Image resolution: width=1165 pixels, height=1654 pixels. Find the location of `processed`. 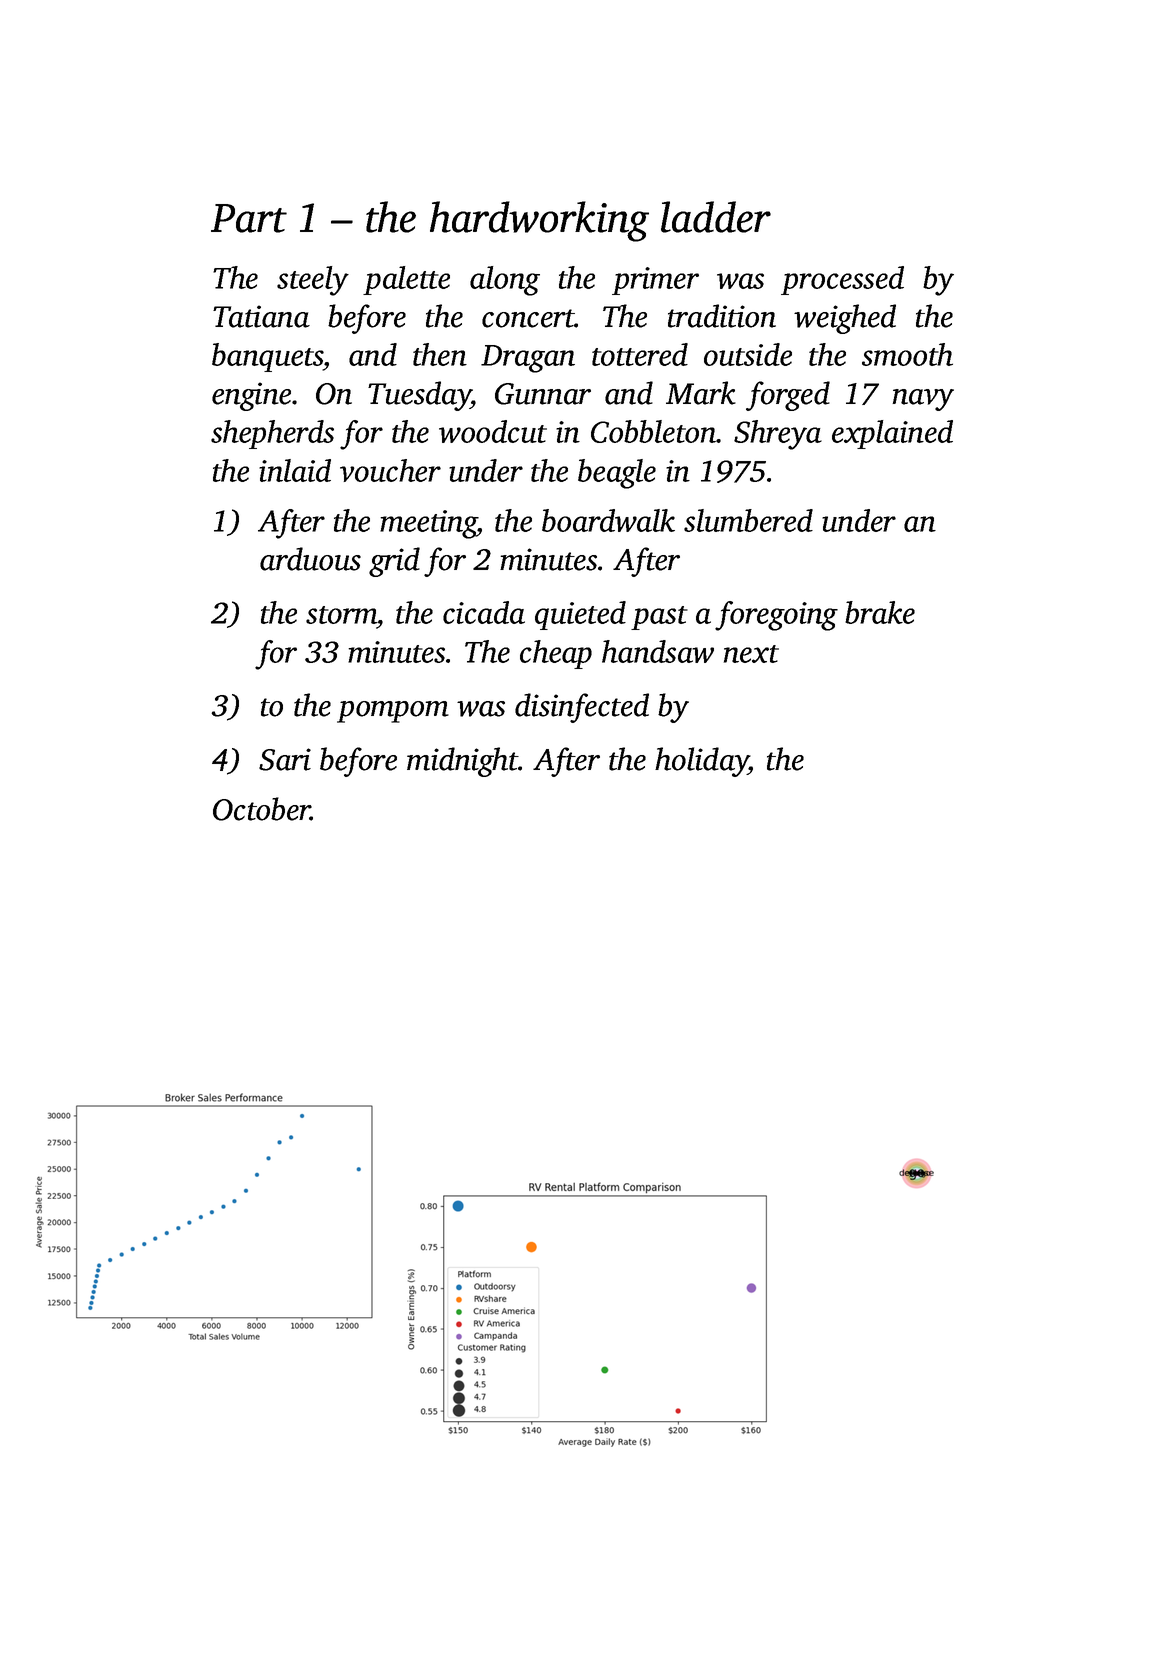

processed is located at coordinates (842, 280).
